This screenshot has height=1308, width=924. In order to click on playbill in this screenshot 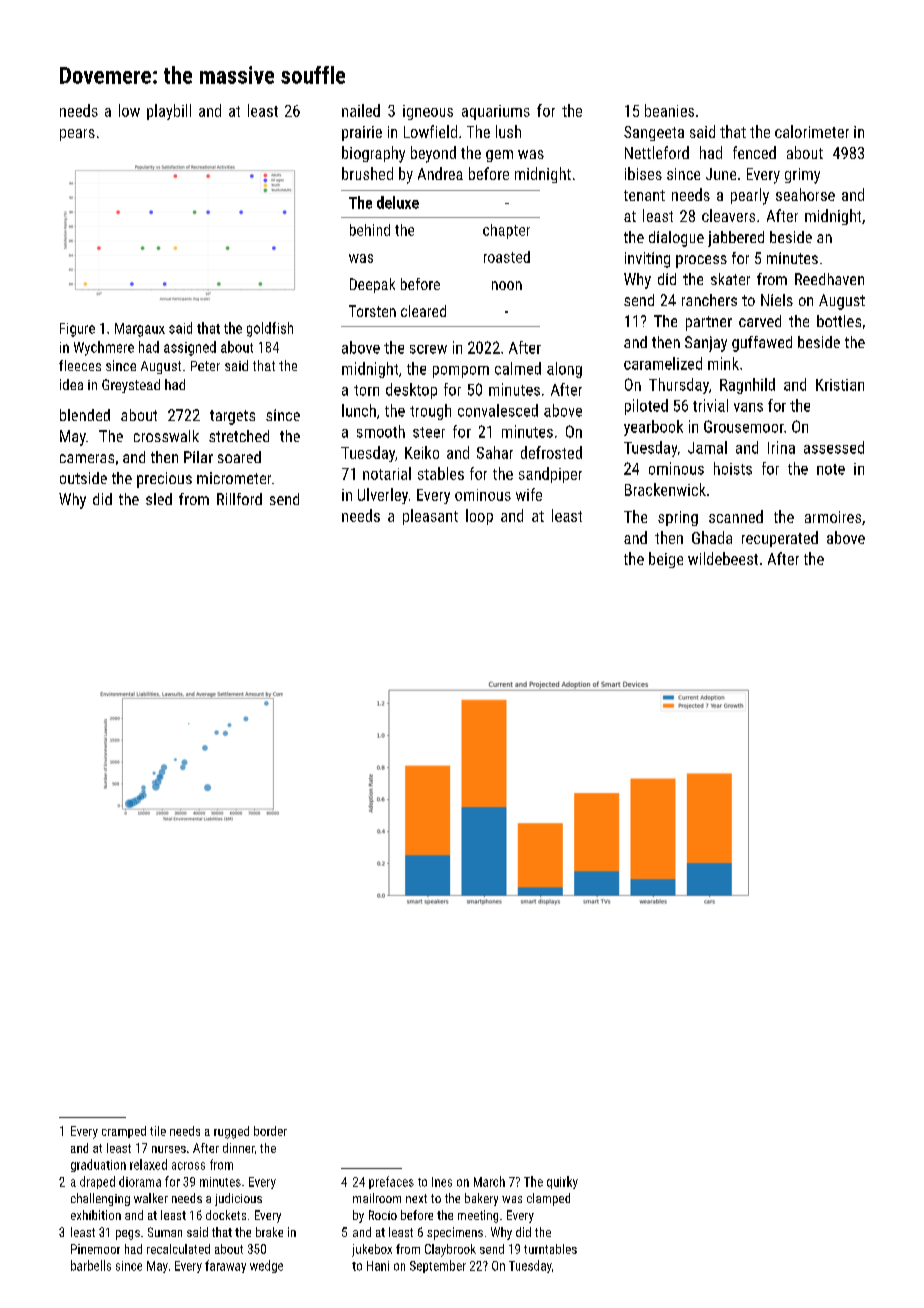, I will do `click(169, 112)`.
